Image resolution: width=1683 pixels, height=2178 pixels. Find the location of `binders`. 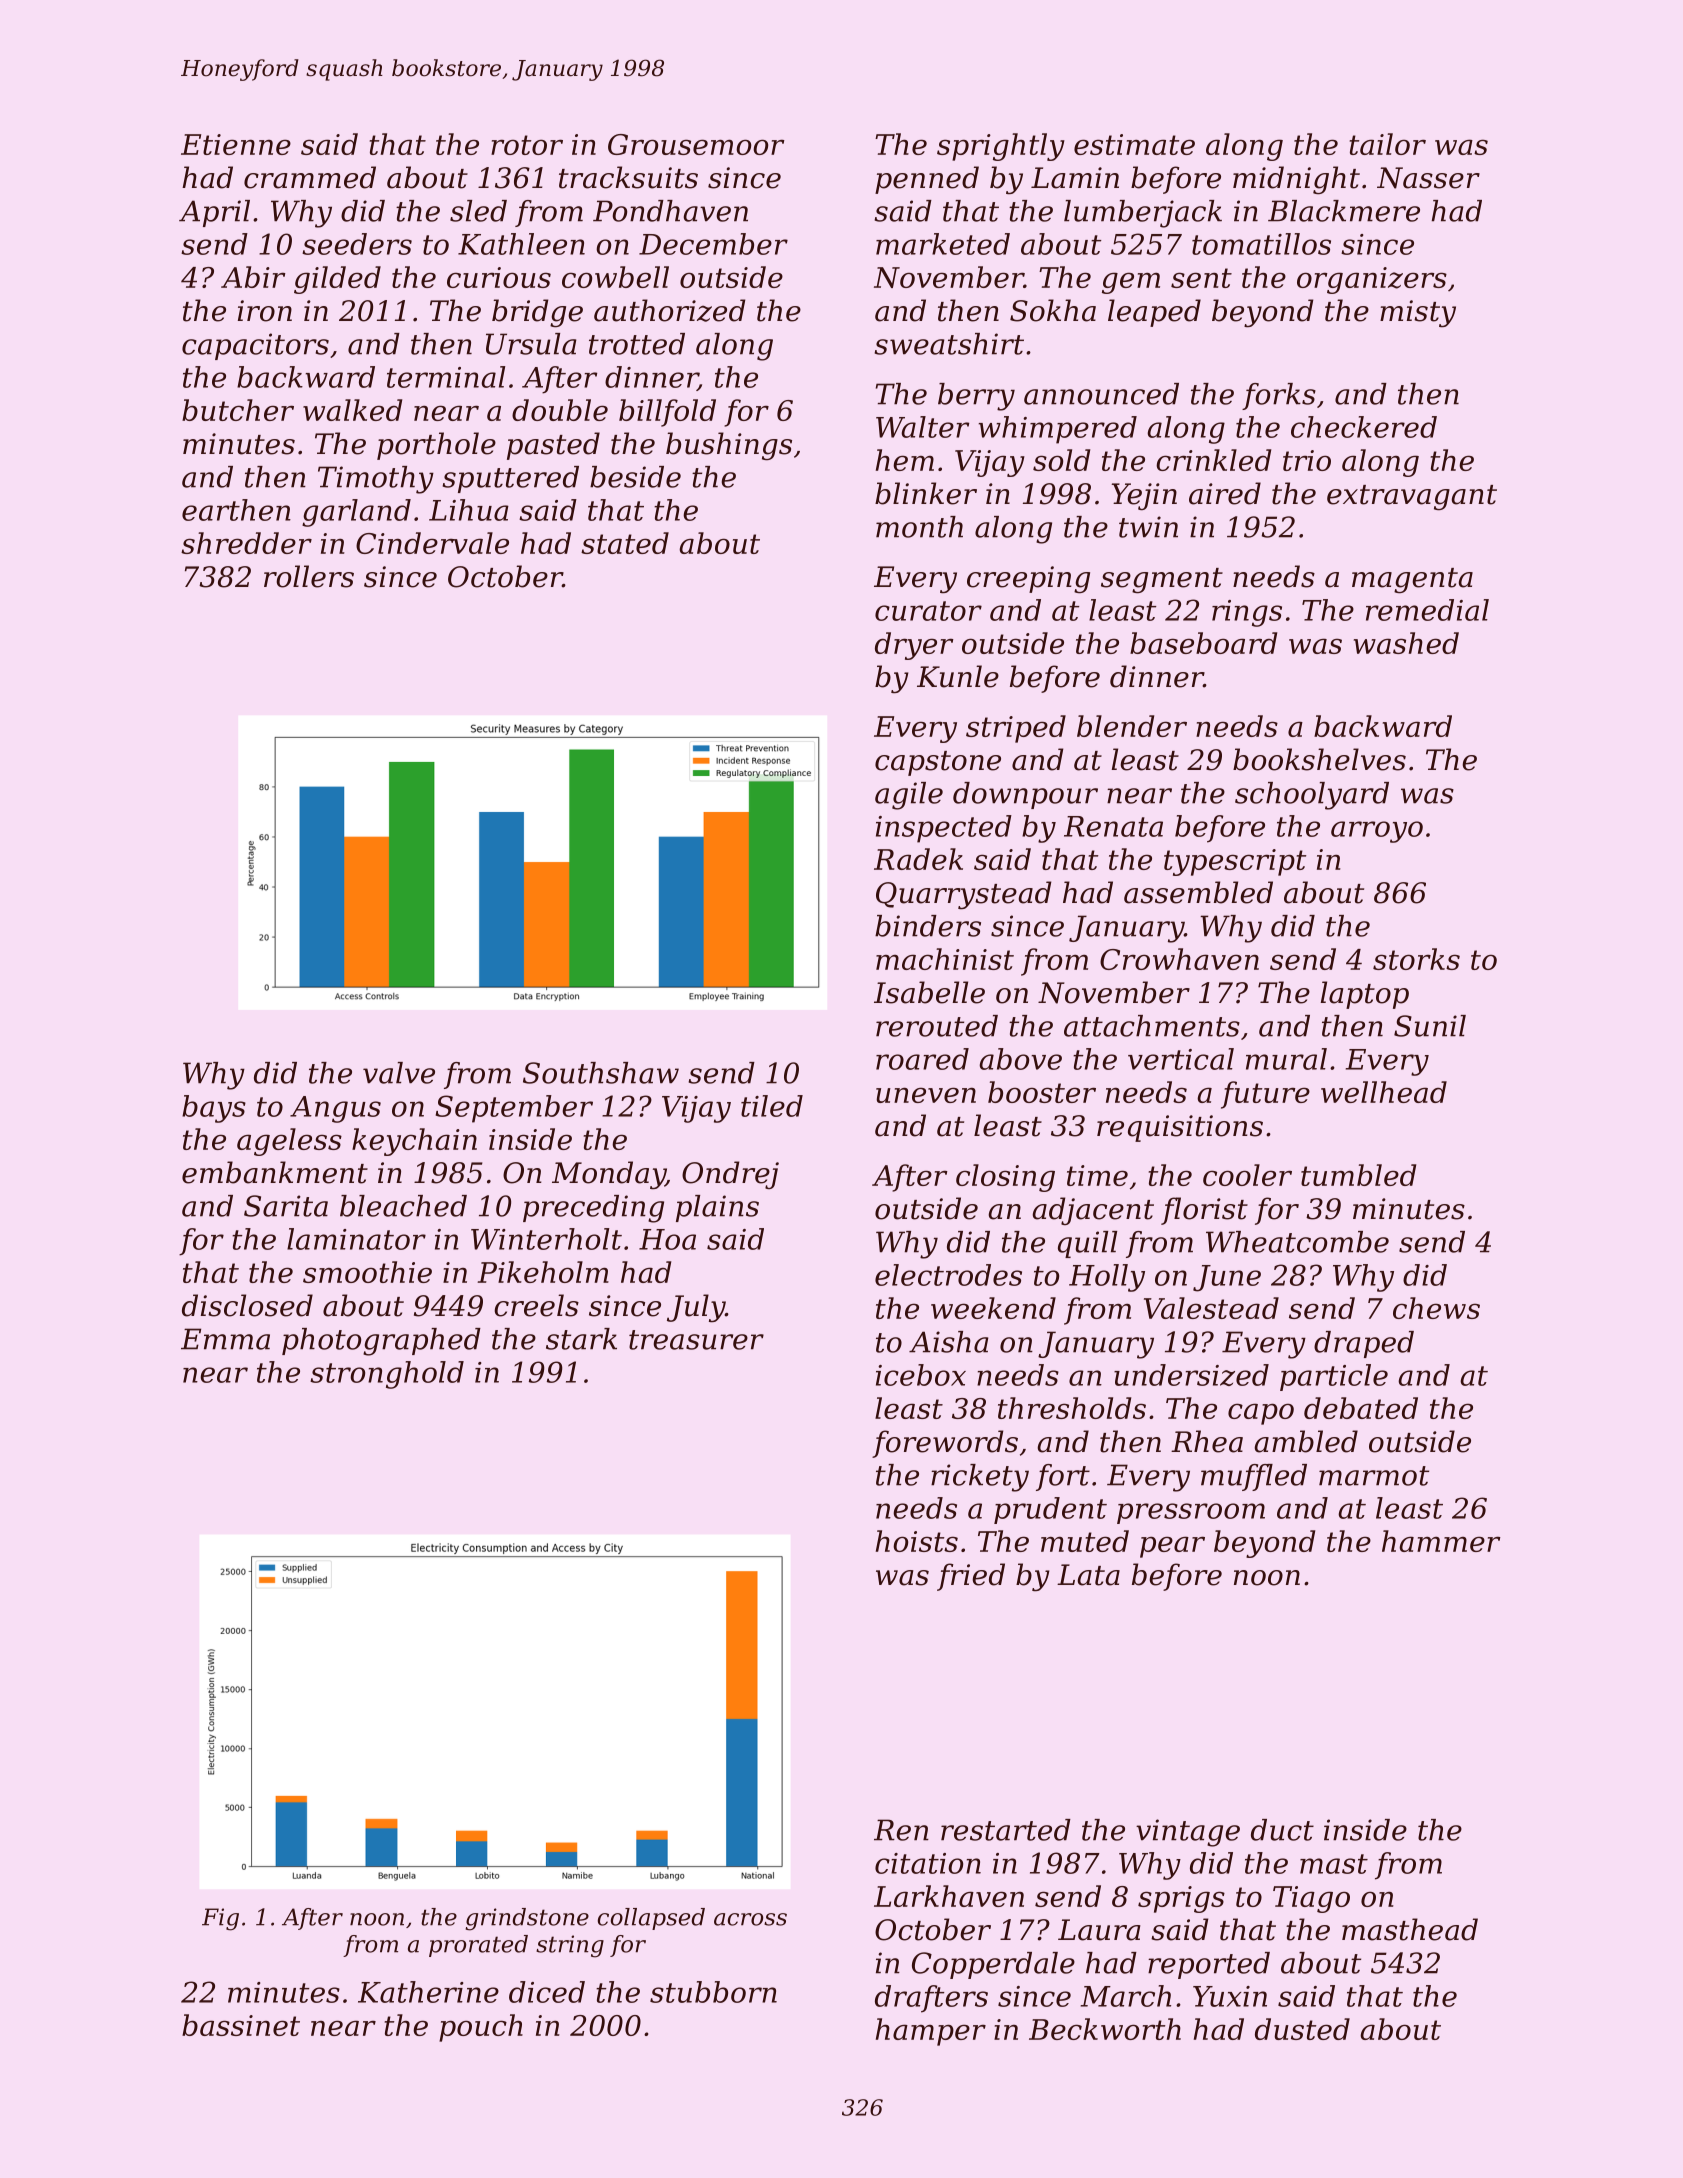

binders is located at coordinates (928, 926).
